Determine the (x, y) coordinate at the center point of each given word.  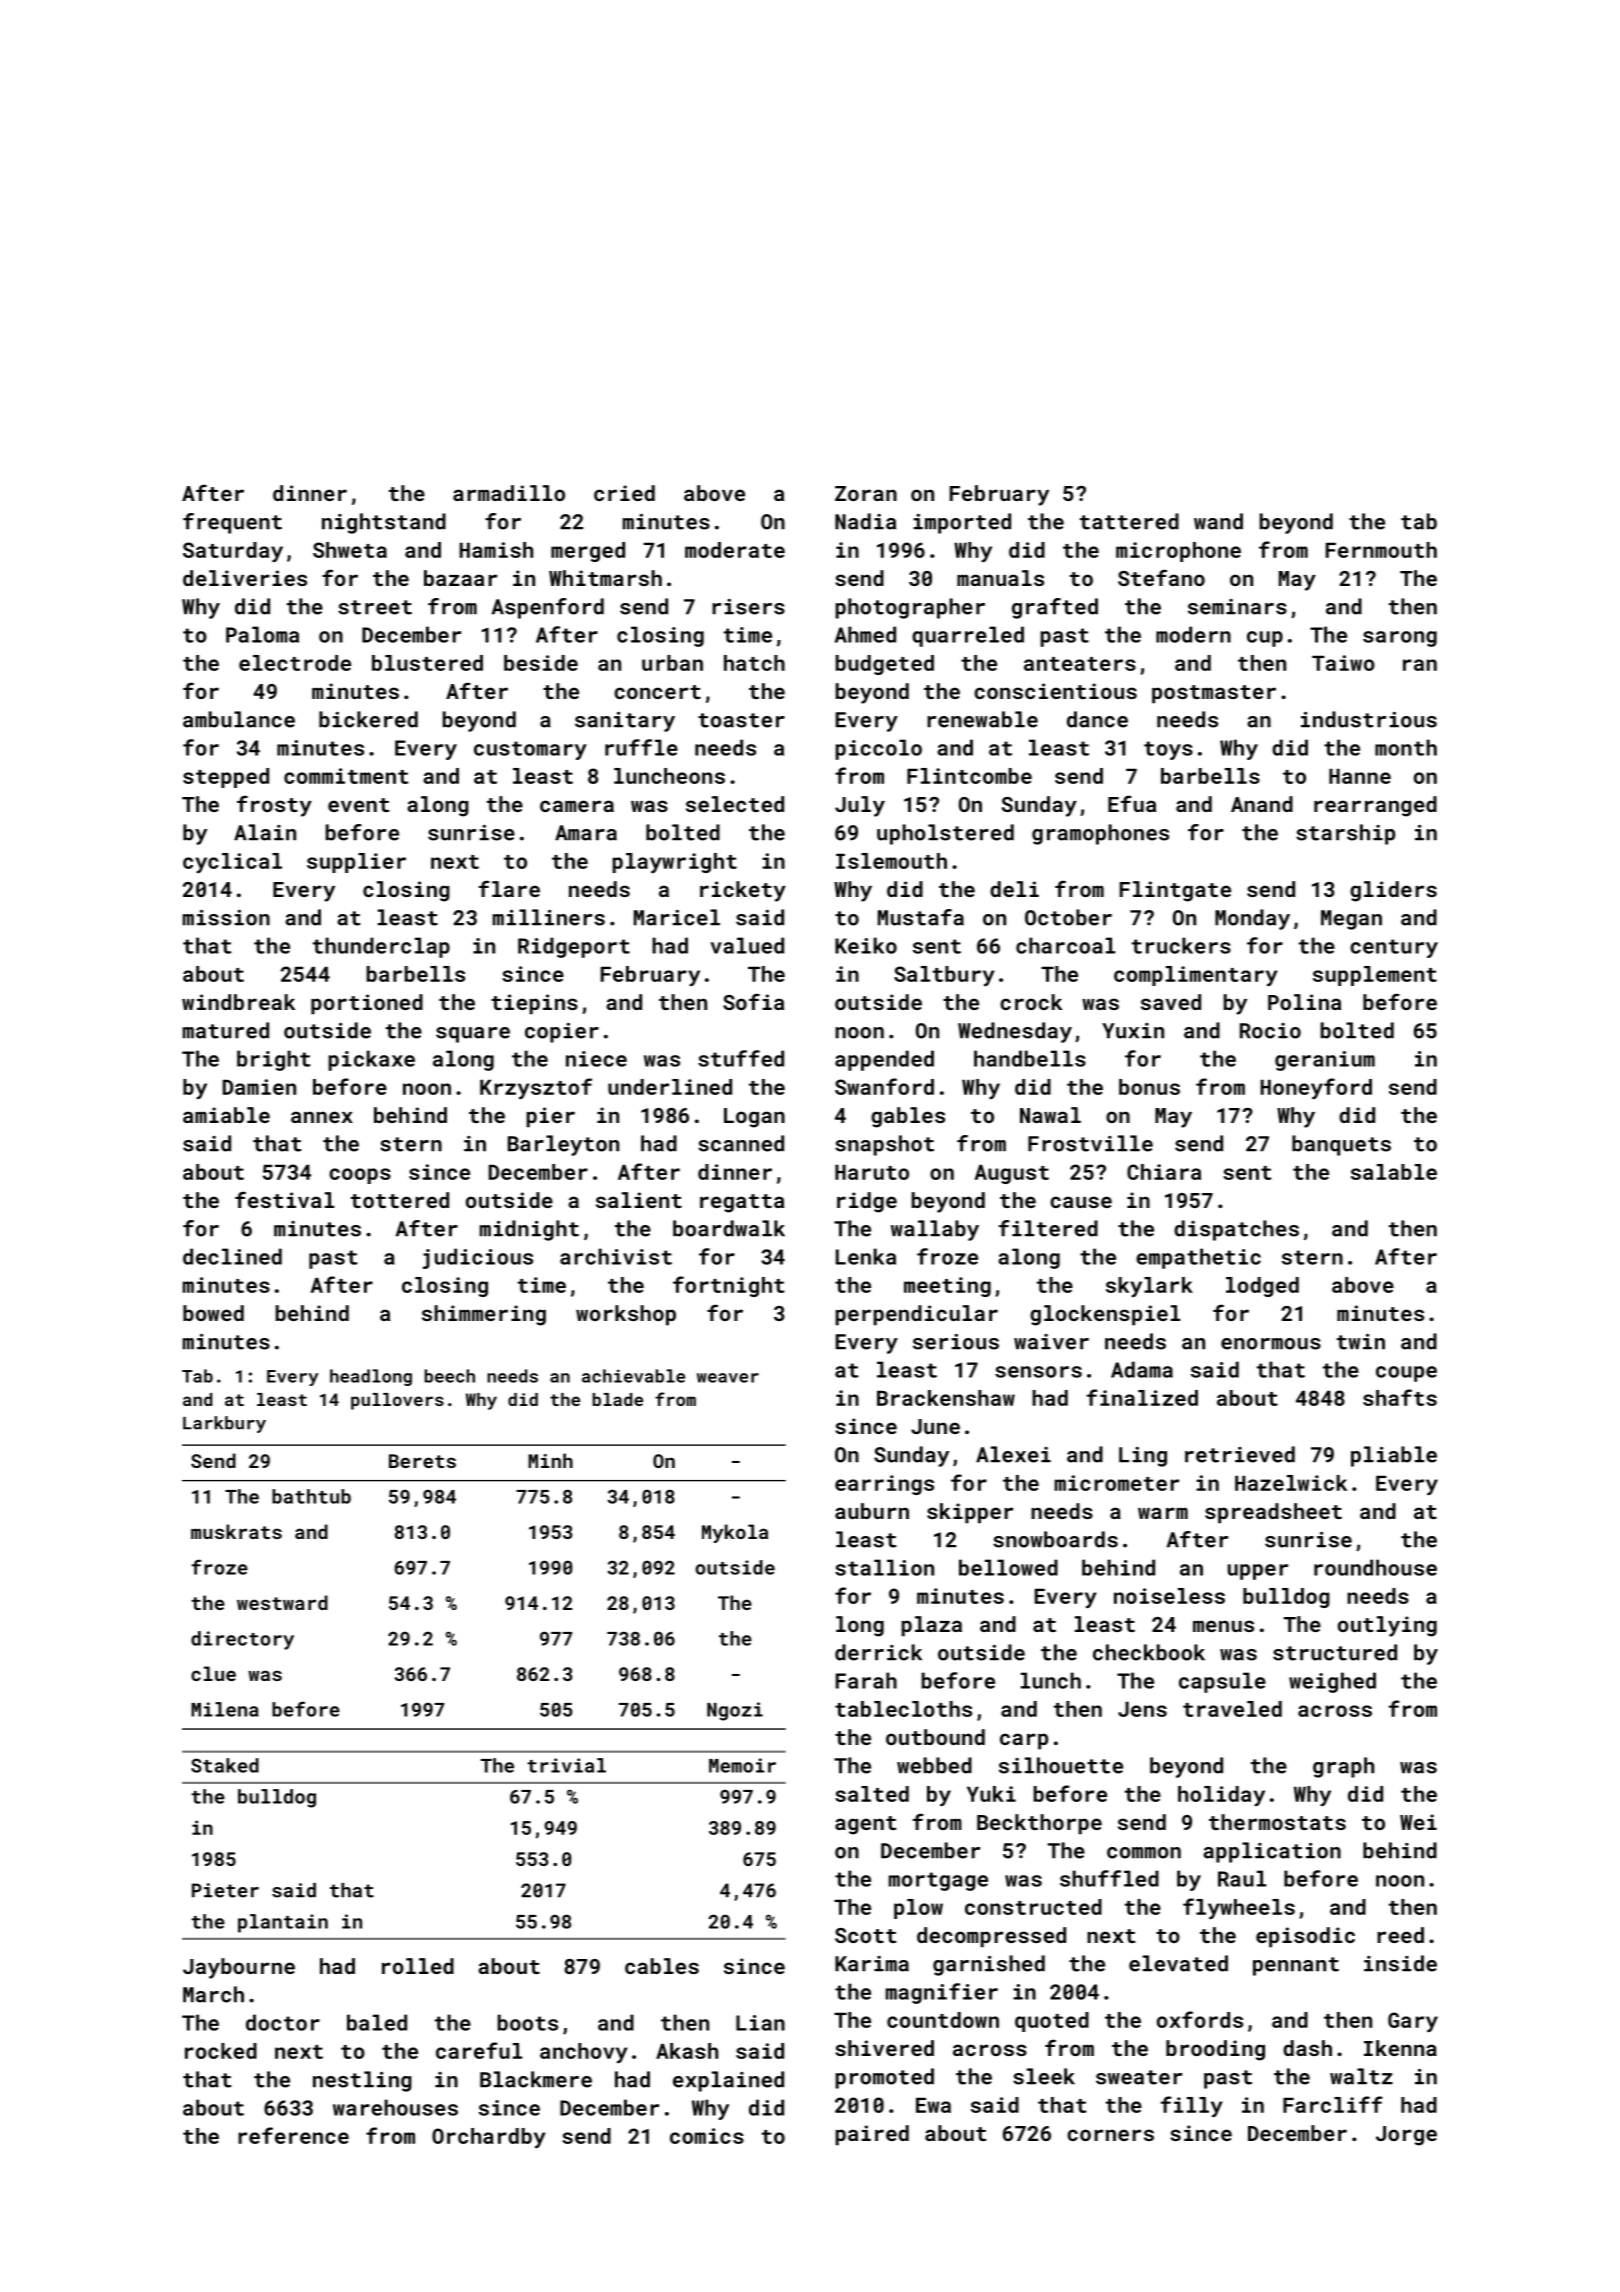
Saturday (233, 552)
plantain (283, 1923)
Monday (1252, 919)
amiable (226, 1115)
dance (1097, 719)
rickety (743, 891)
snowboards (1055, 1539)
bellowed (1008, 1567)
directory (242, 1640)
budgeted (885, 665)
